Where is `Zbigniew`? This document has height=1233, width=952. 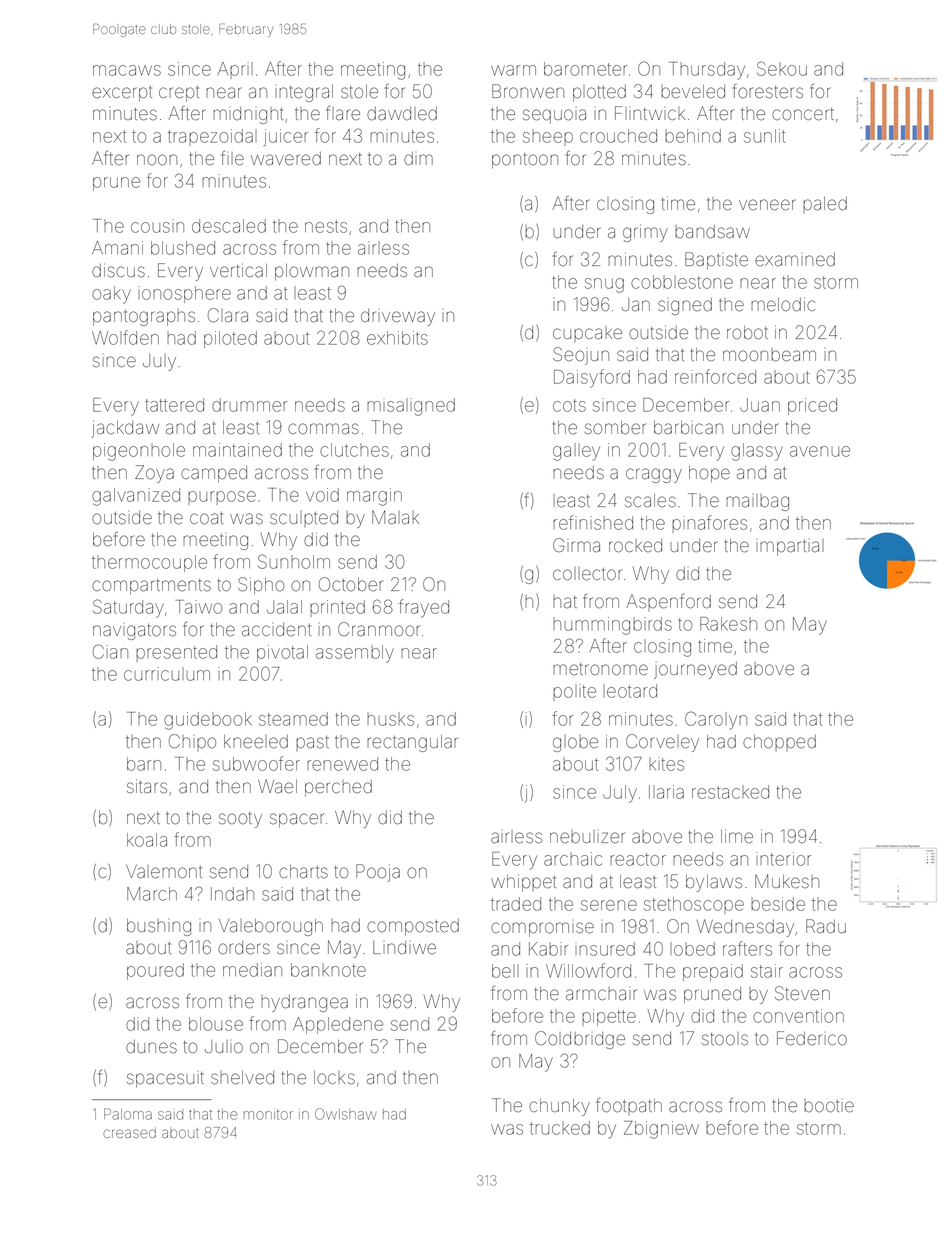 Zbigniew is located at coordinates (661, 1130).
